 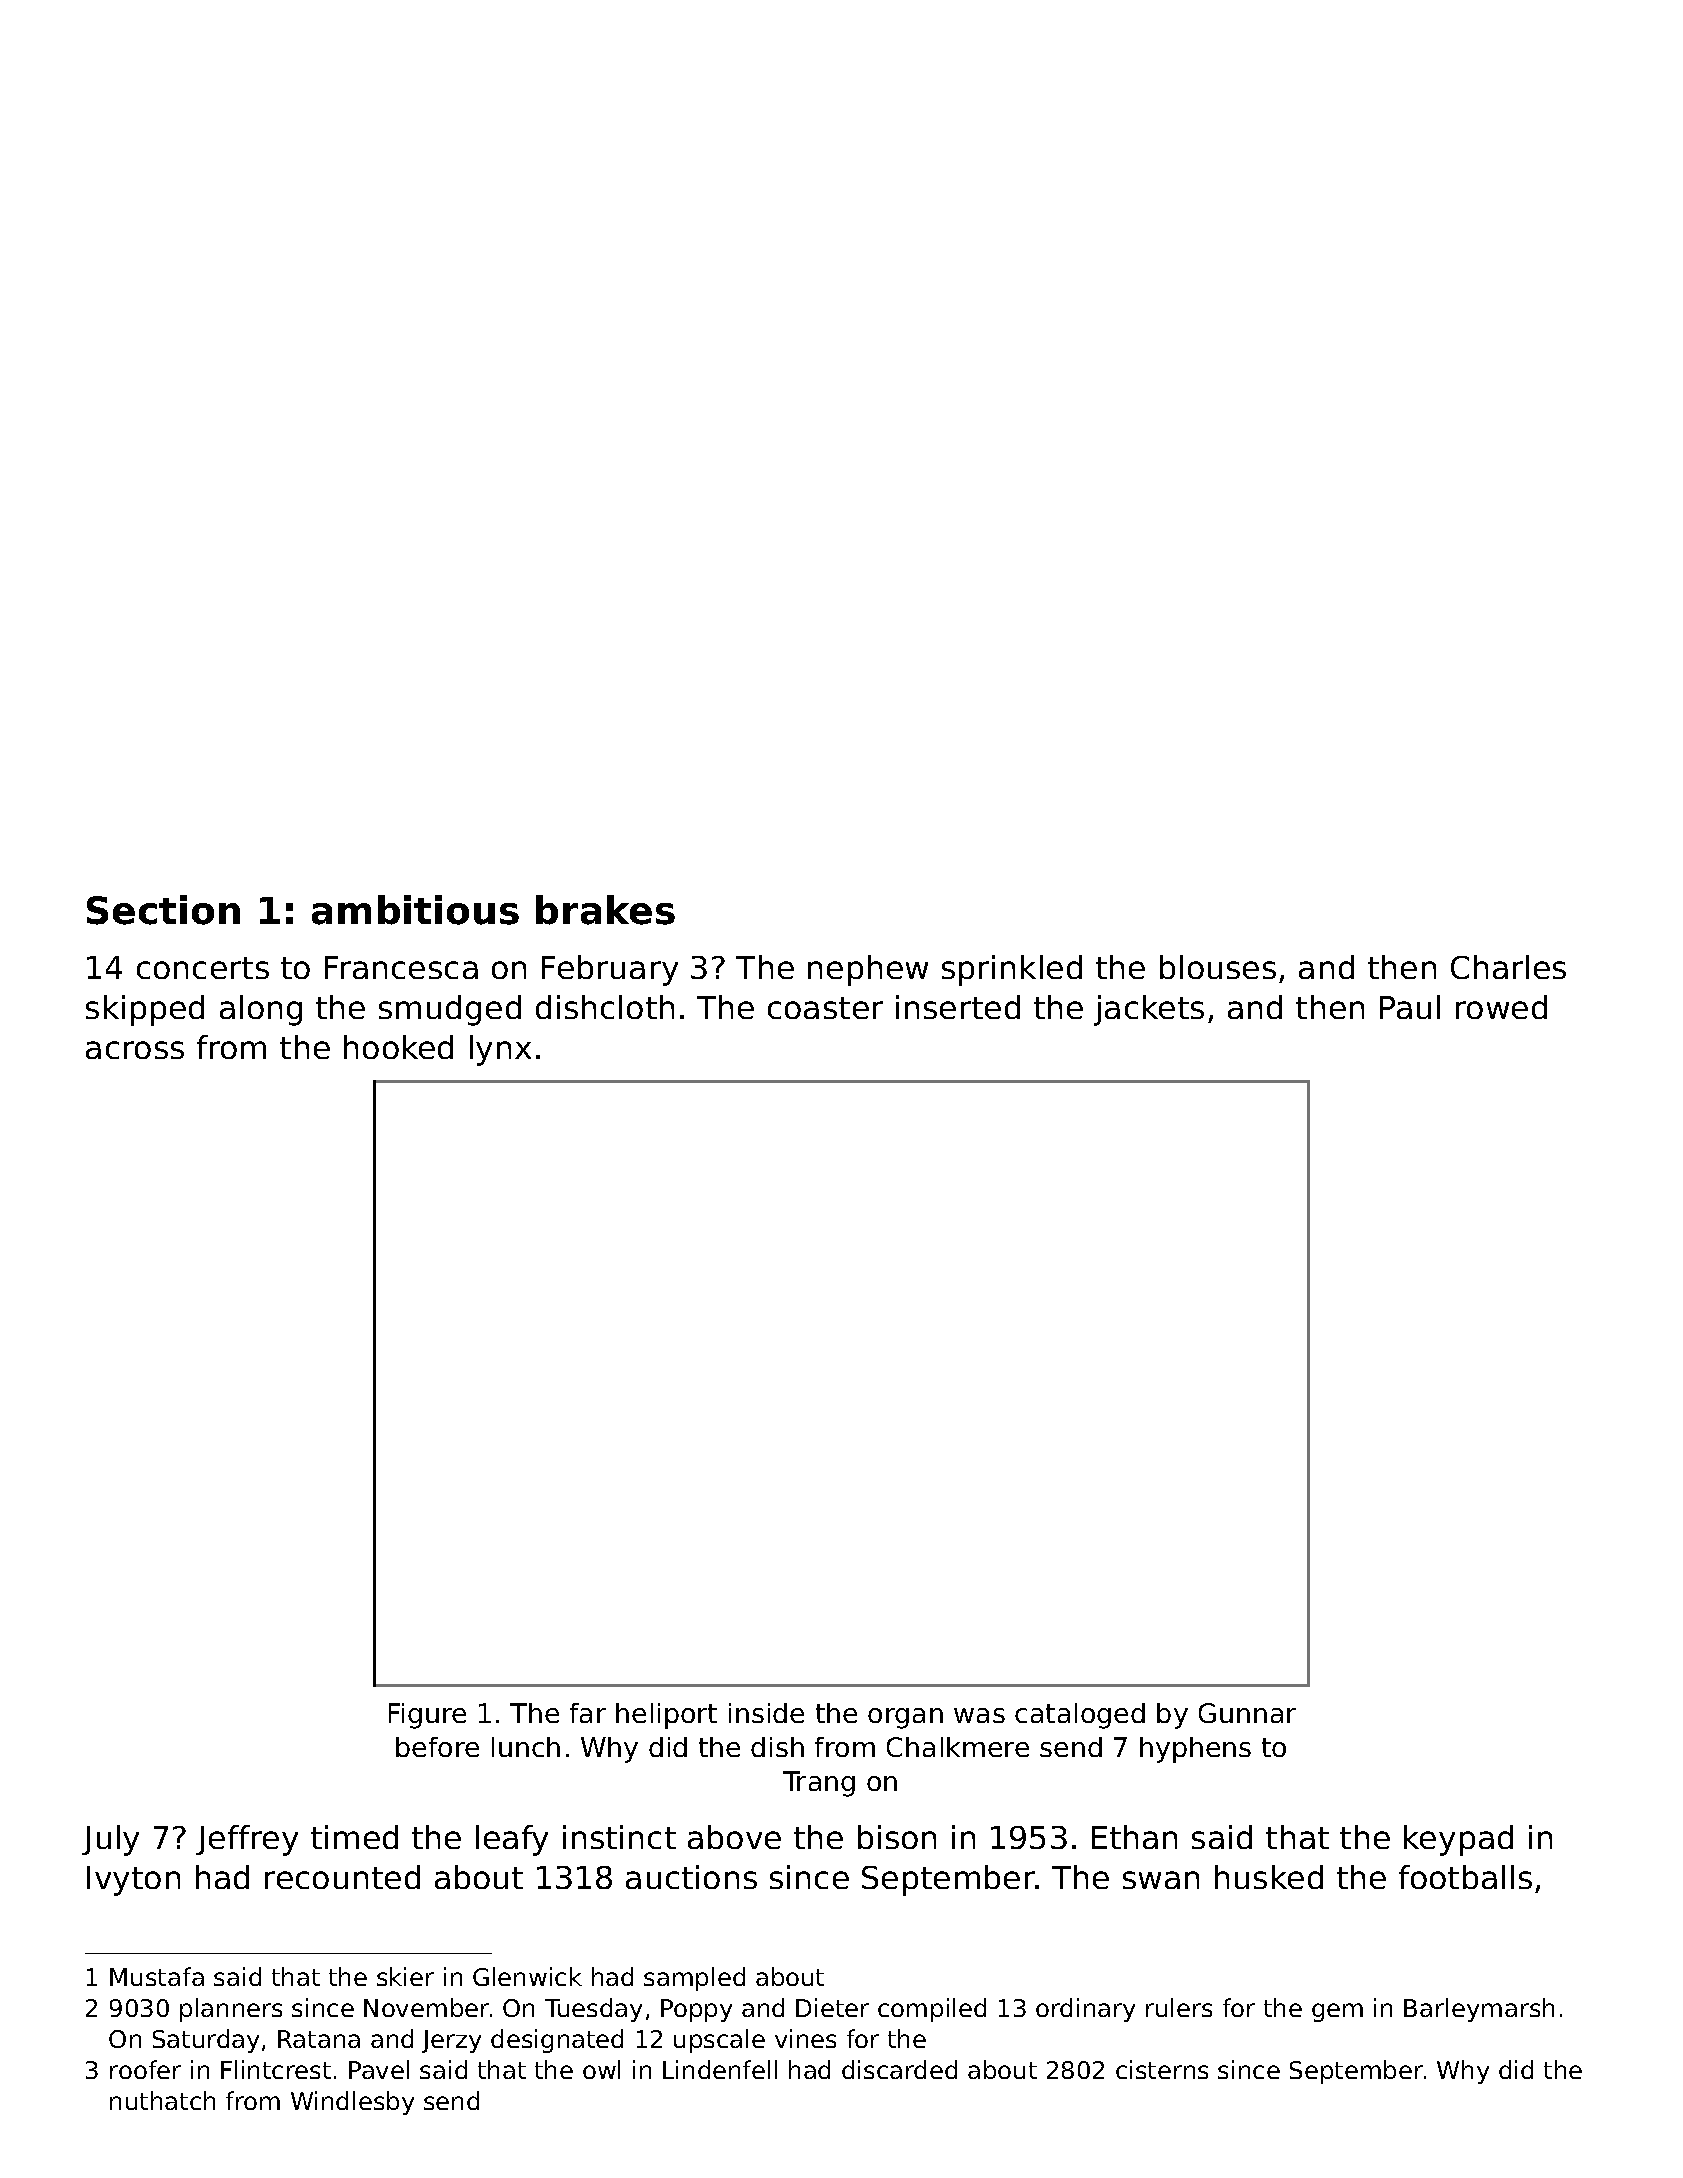 I want to click on keypad, so click(x=1458, y=1840).
